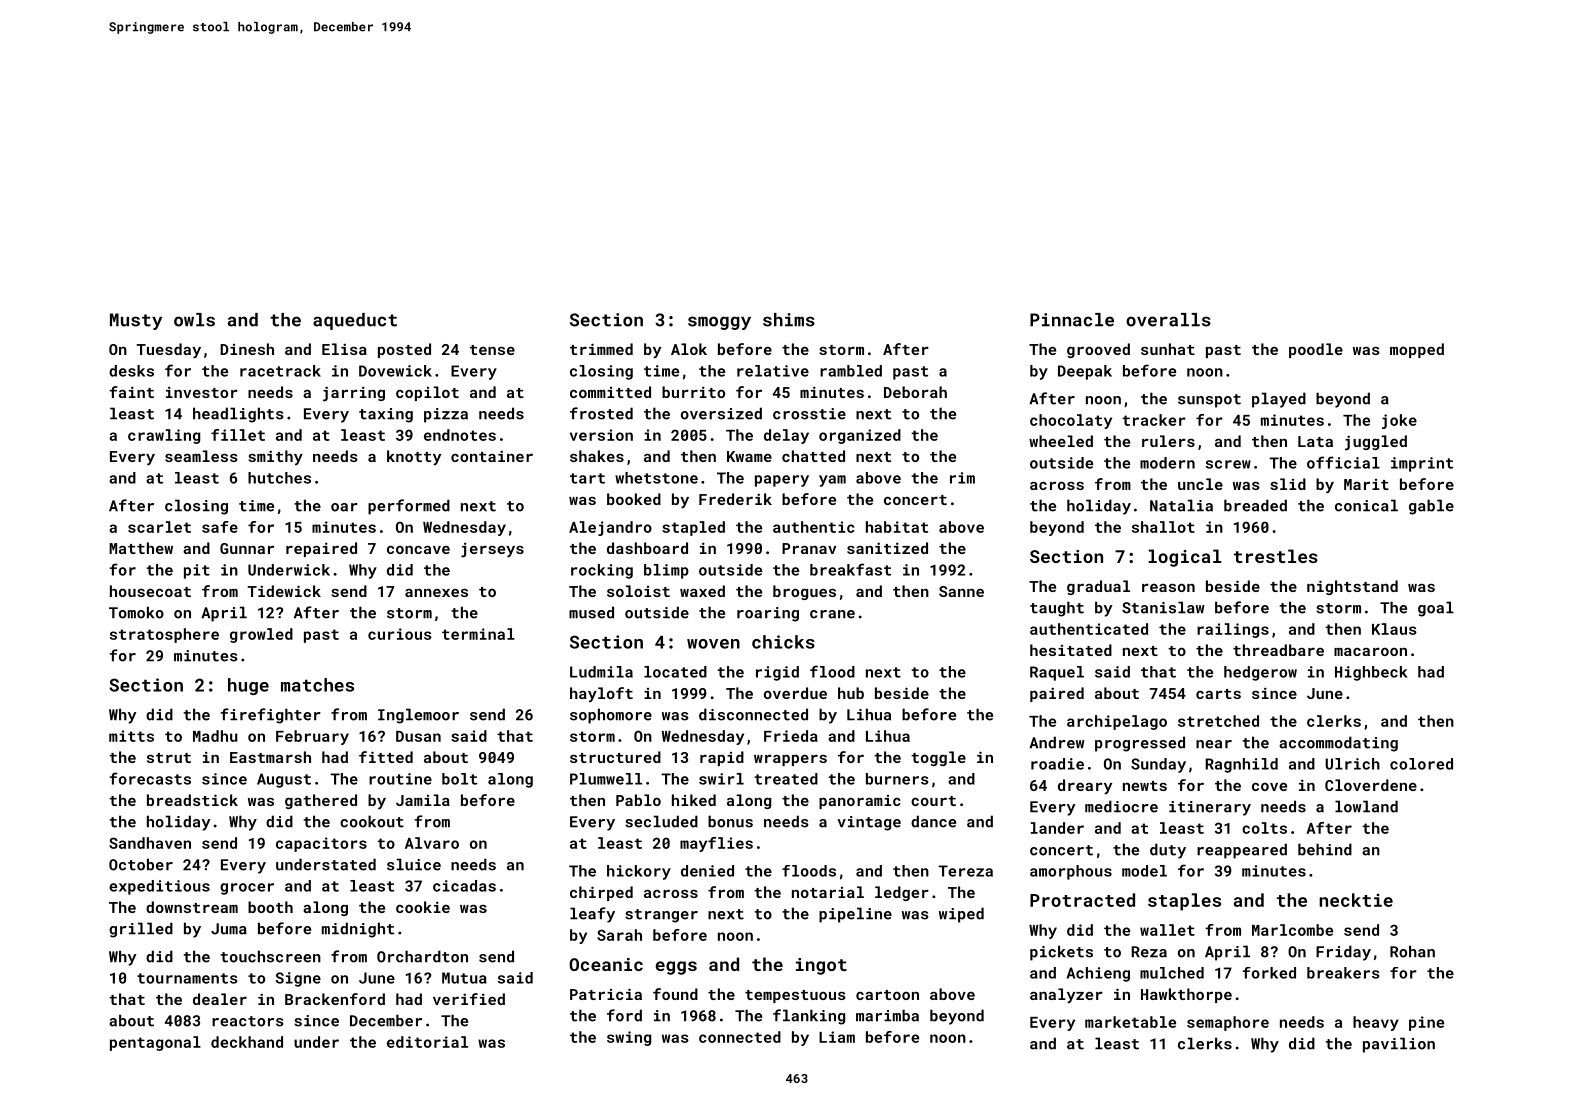  I want to click on wheeled, so click(1061, 441).
